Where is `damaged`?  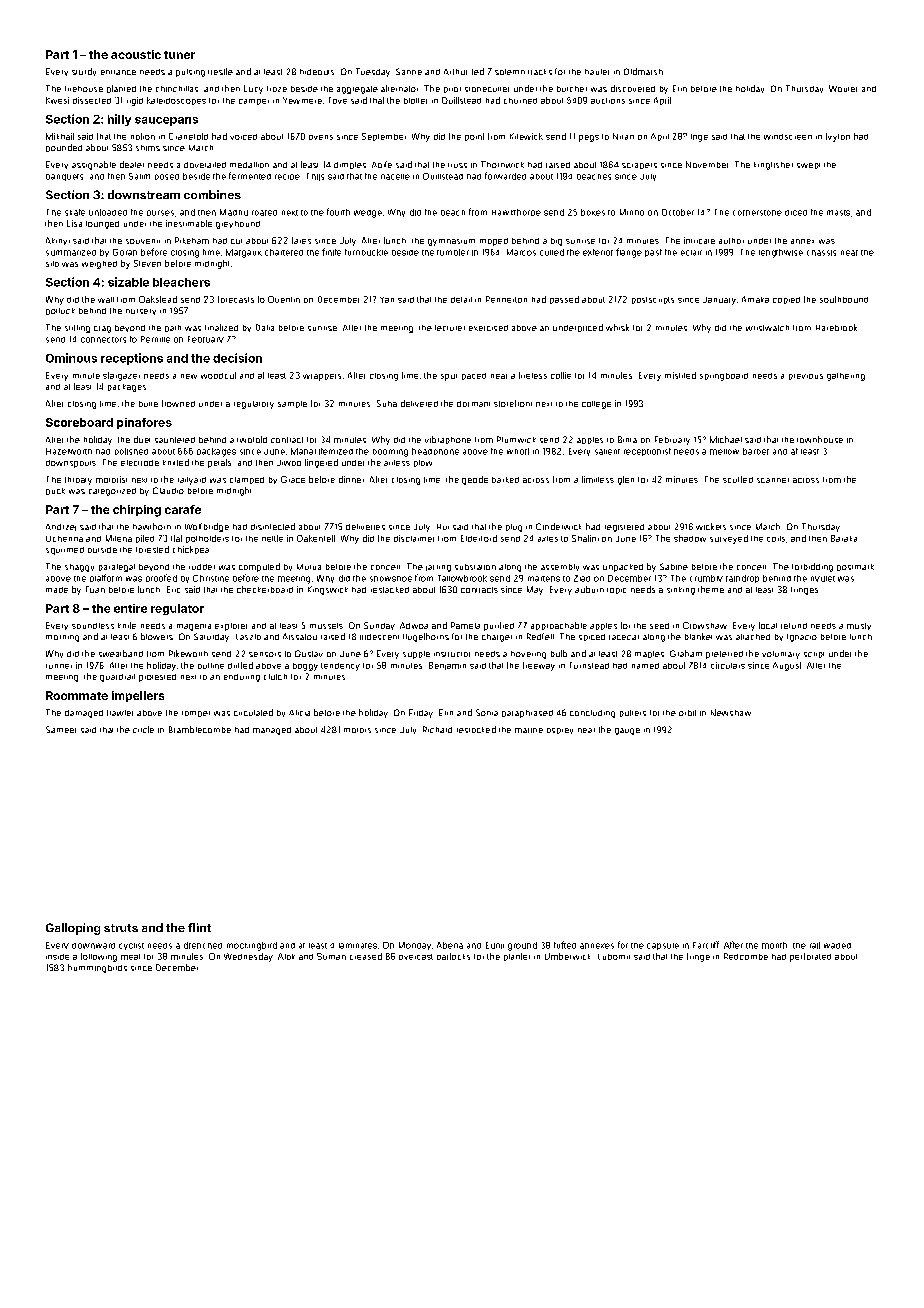 damaged is located at coordinates (84, 714).
